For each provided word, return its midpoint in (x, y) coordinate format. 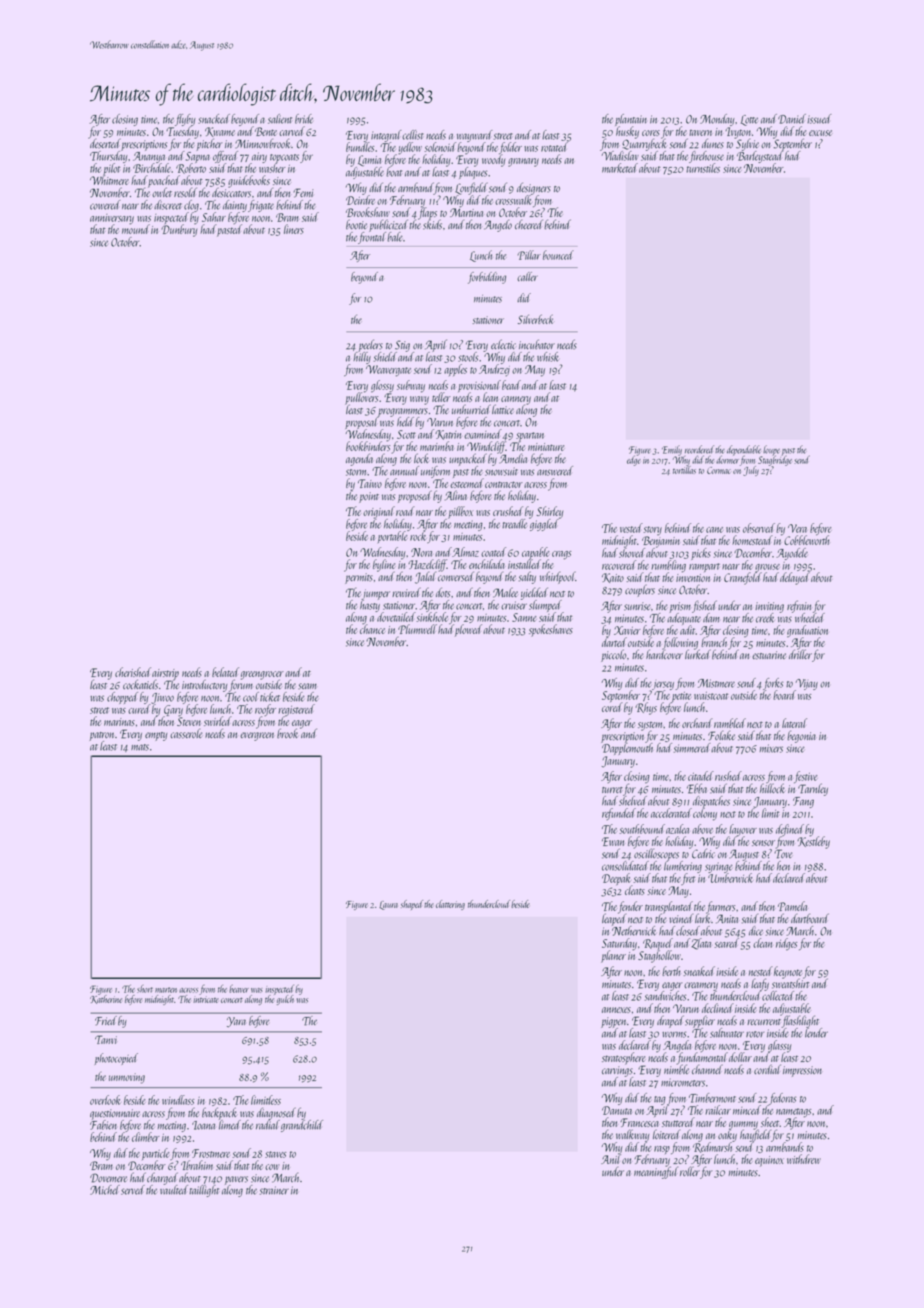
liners (294, 229)
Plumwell (417, 629)
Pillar (529, 255)
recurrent (764, 1022)
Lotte (749, 120)
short (145, 989)
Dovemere (108, 1178)
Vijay (807, 684)
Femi (303, 193)
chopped (122, 698)
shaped (412, 905)
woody (493, 161)
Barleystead (760, 157)
